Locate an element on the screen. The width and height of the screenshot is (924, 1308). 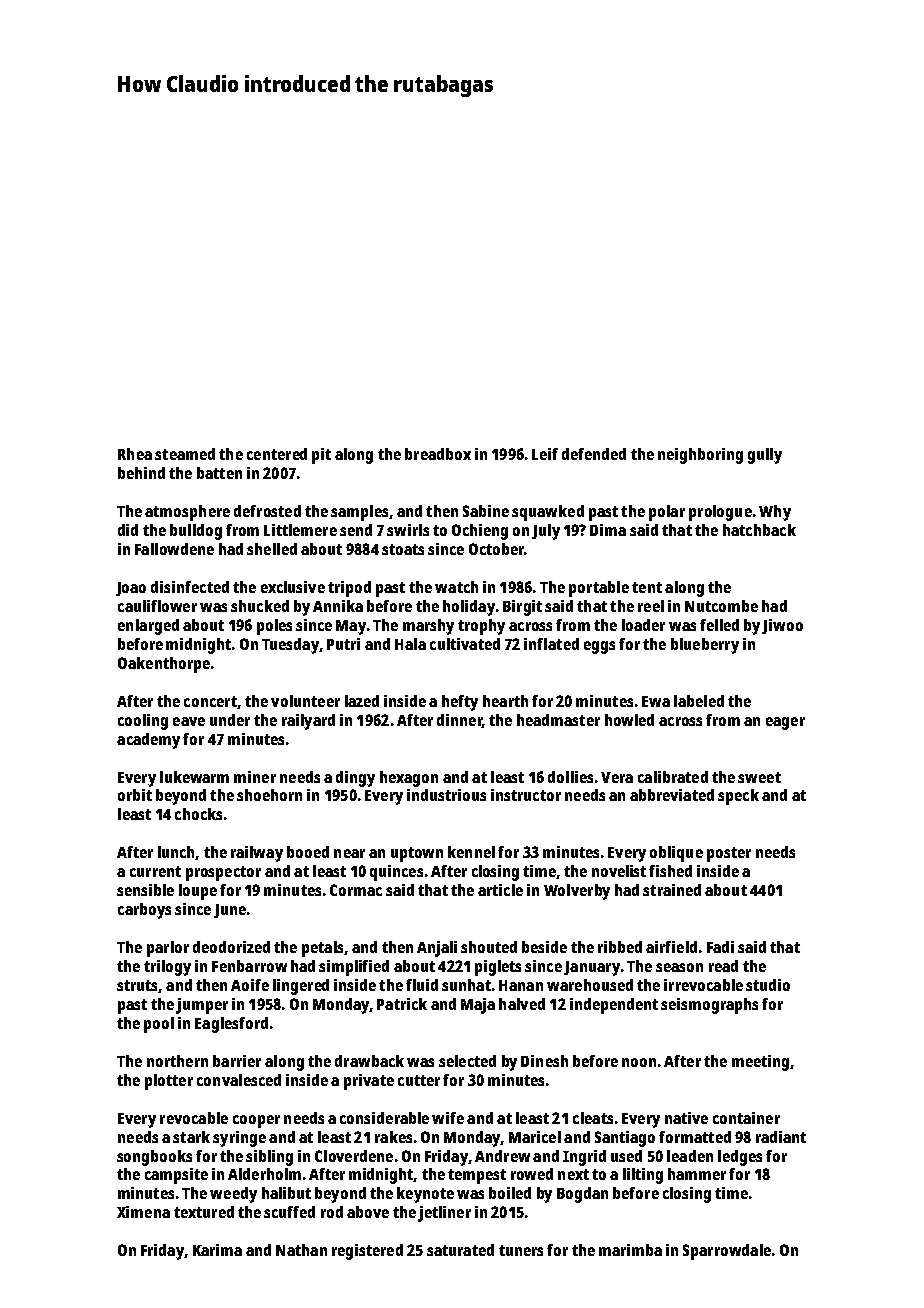
songbooks is located at coordinates (154, 1158).
